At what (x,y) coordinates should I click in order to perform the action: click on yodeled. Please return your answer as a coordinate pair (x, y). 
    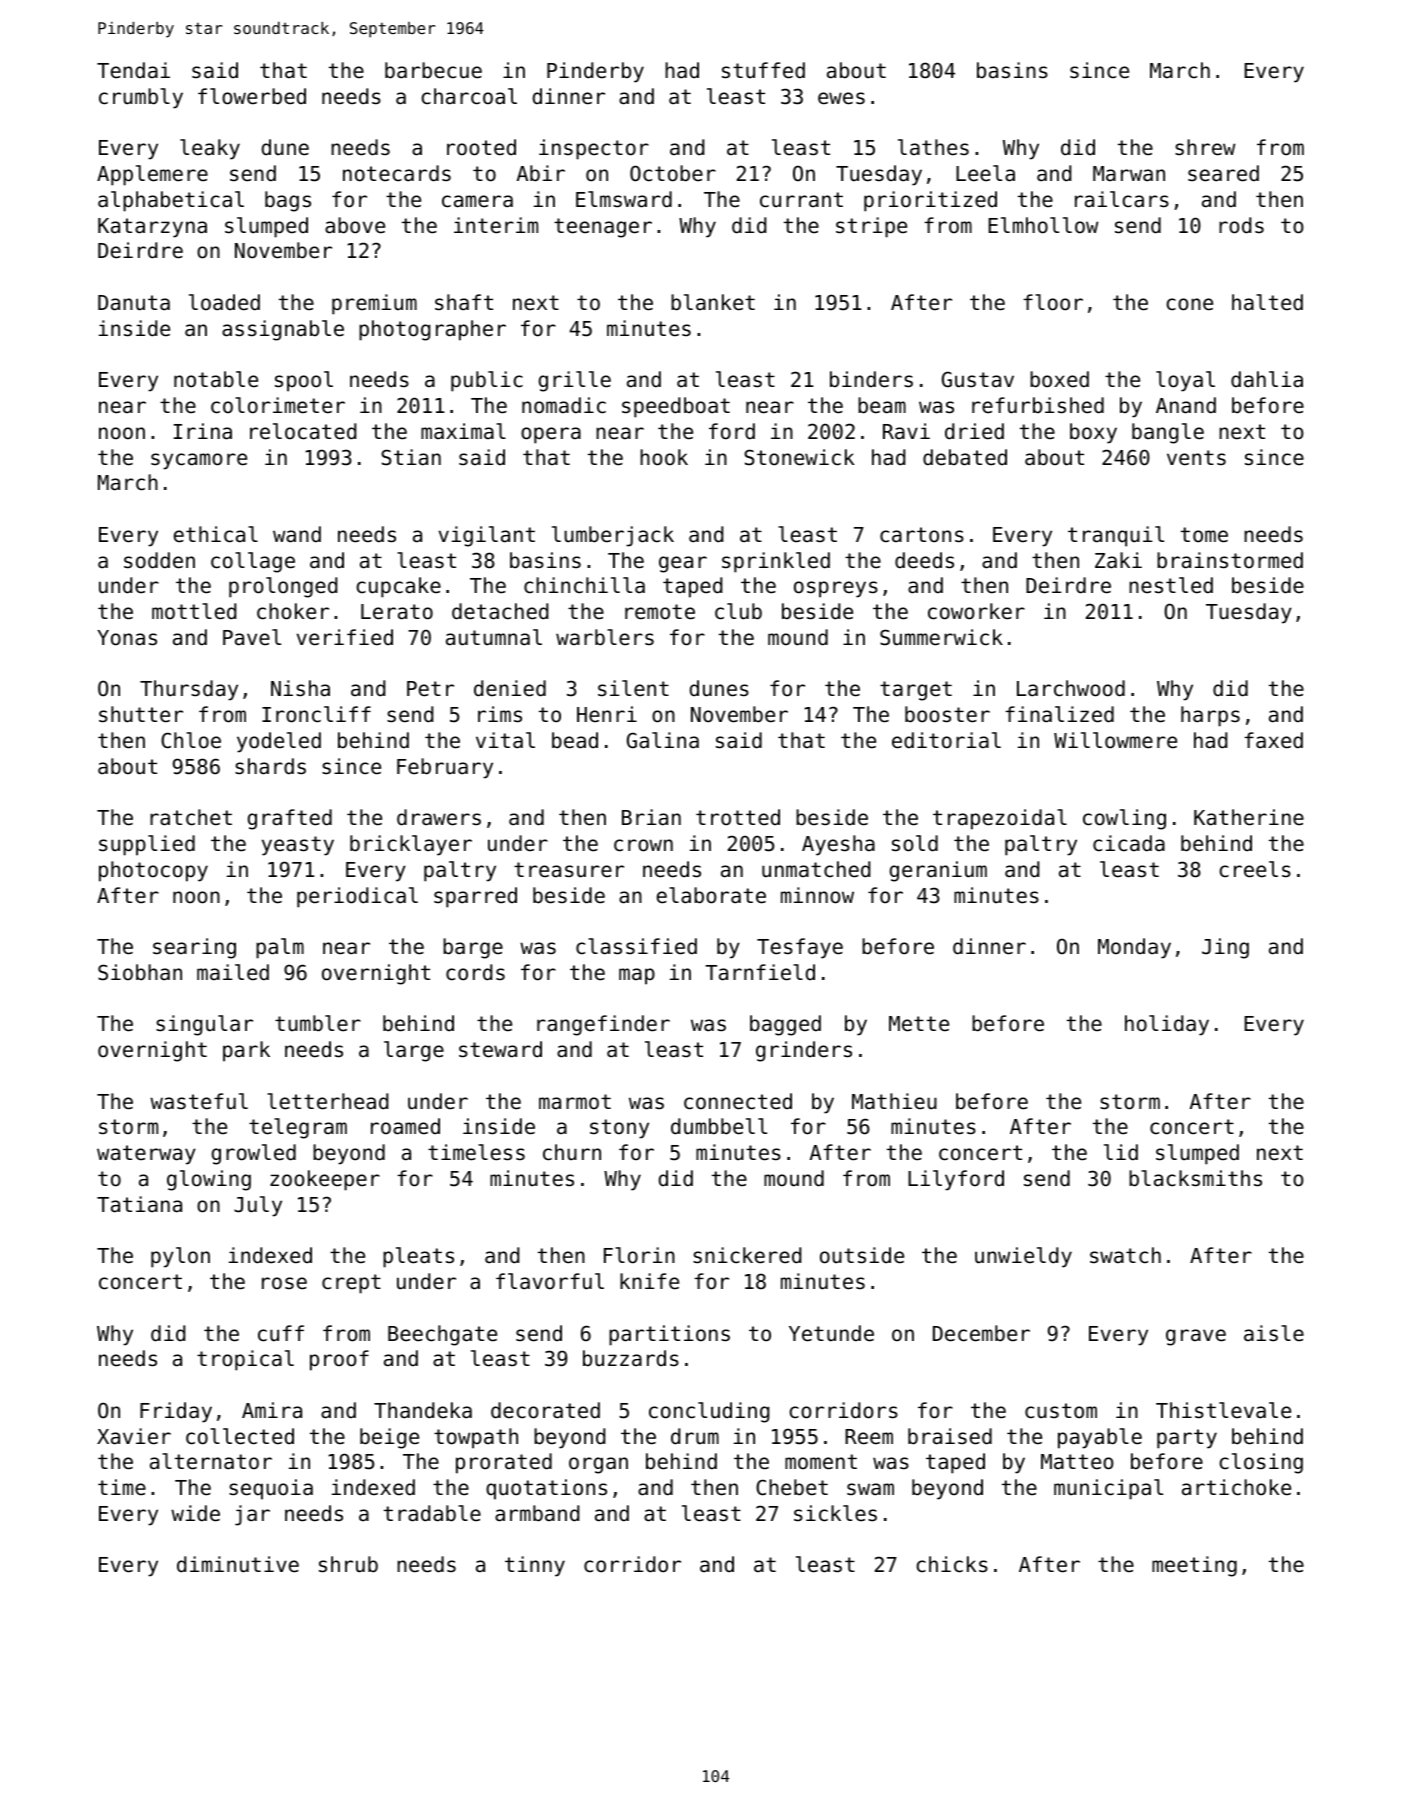
    Looking at the image, I should click on (279, 742).
